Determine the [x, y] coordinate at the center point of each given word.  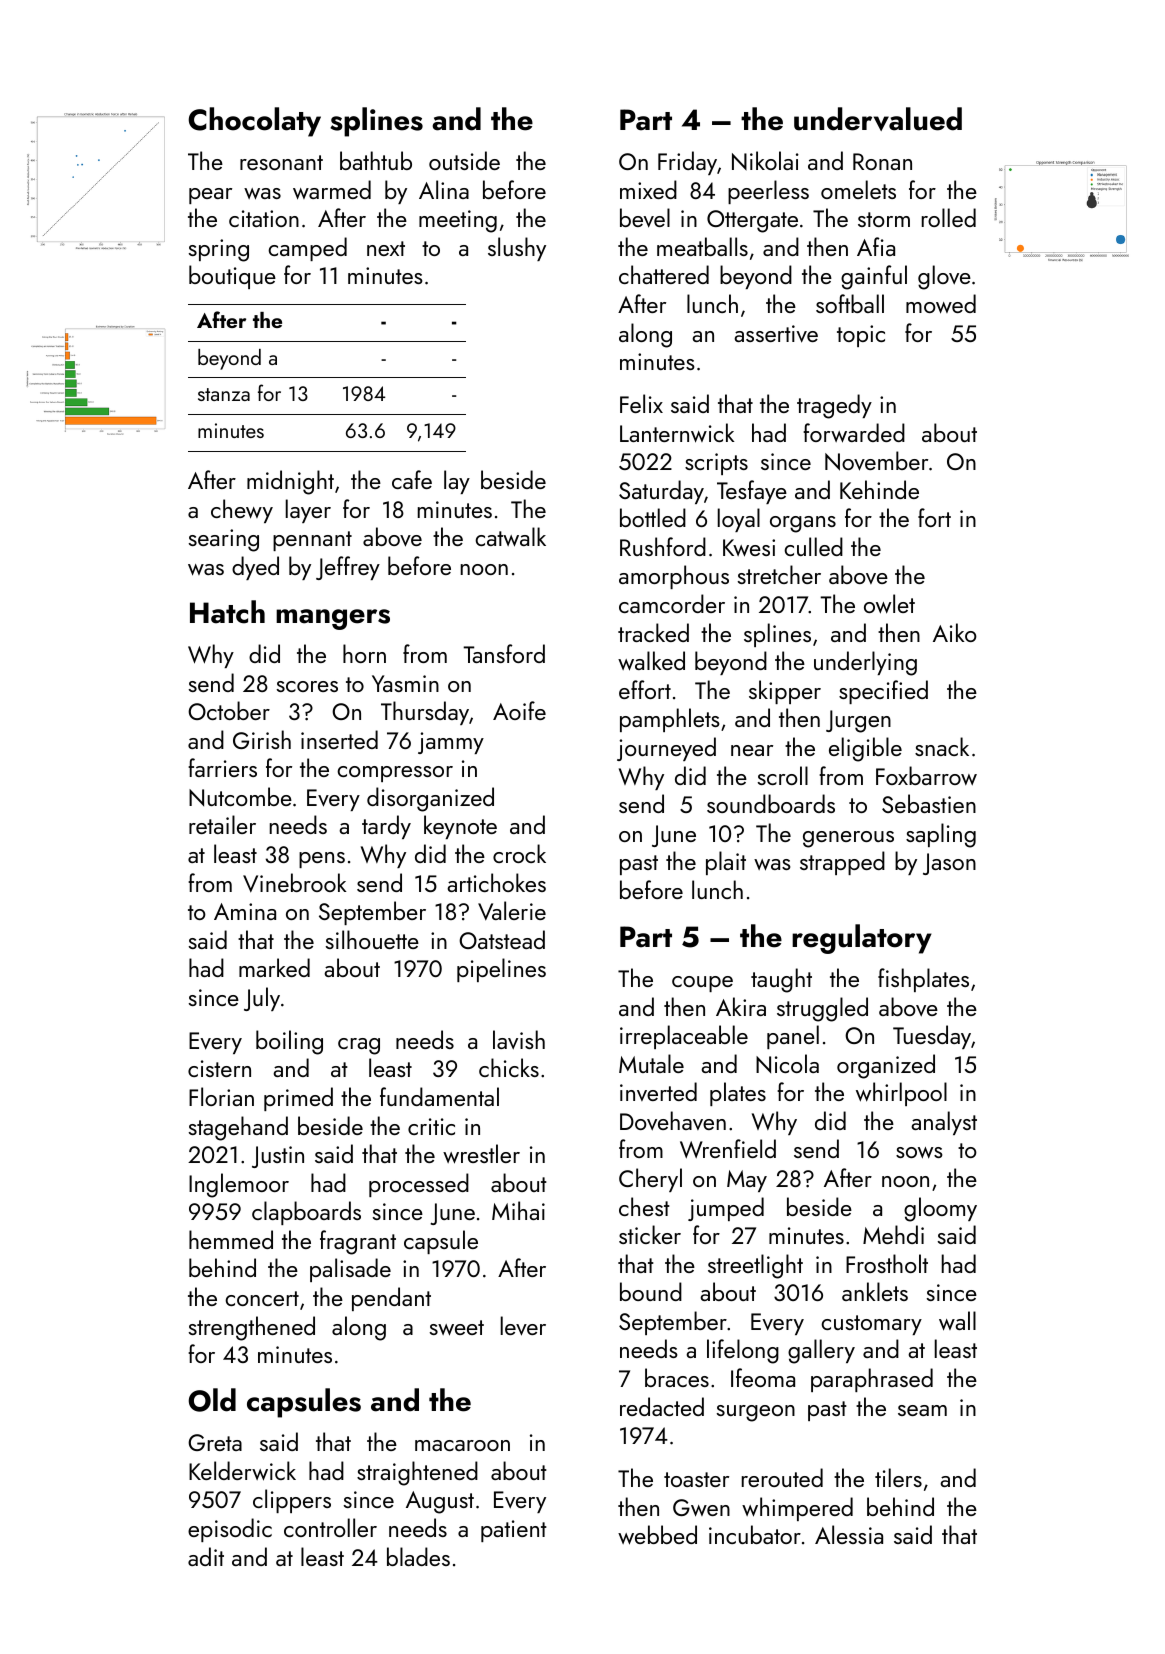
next [386, 248]
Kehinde [879, 489]
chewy [242, 511]
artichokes [496, 882]
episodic [230, 1530]
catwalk [510, 537]
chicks [509, 1067]
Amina [245, 911]
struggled [822, 1009]
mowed [941, 304]
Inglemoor [239, 1185]
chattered [664, 274]
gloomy [940, 1209]
